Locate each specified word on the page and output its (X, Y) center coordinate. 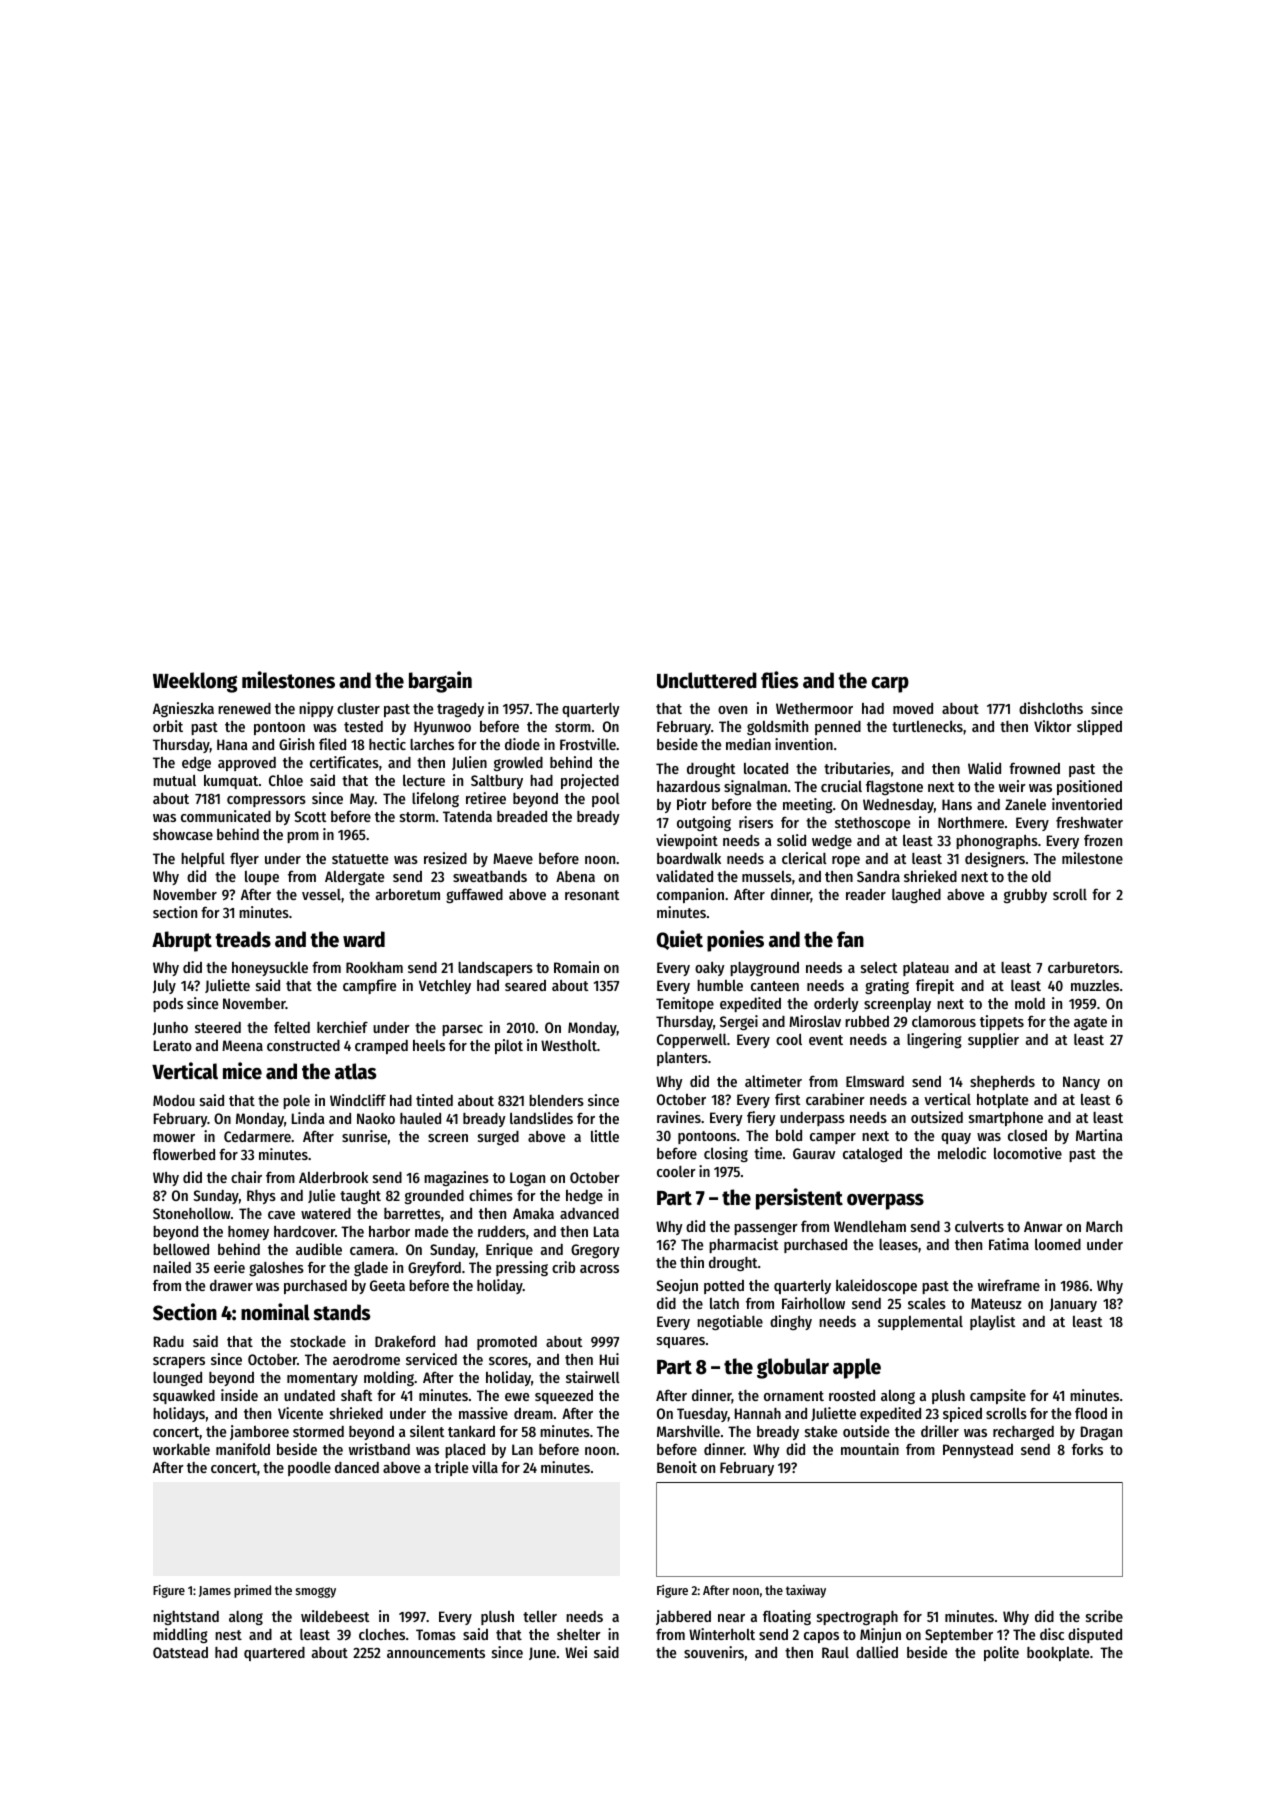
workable (181, 1449)
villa (485, 1467)
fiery (761, 1118)
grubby (1025, 896)
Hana (232, 744)
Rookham (374, 967)
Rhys (261, 1197)
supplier (993, 1040)
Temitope (685, 1004)
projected (590, 781)
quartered (274, 1654)
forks (1087, 1449)
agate (1090, 1023)
